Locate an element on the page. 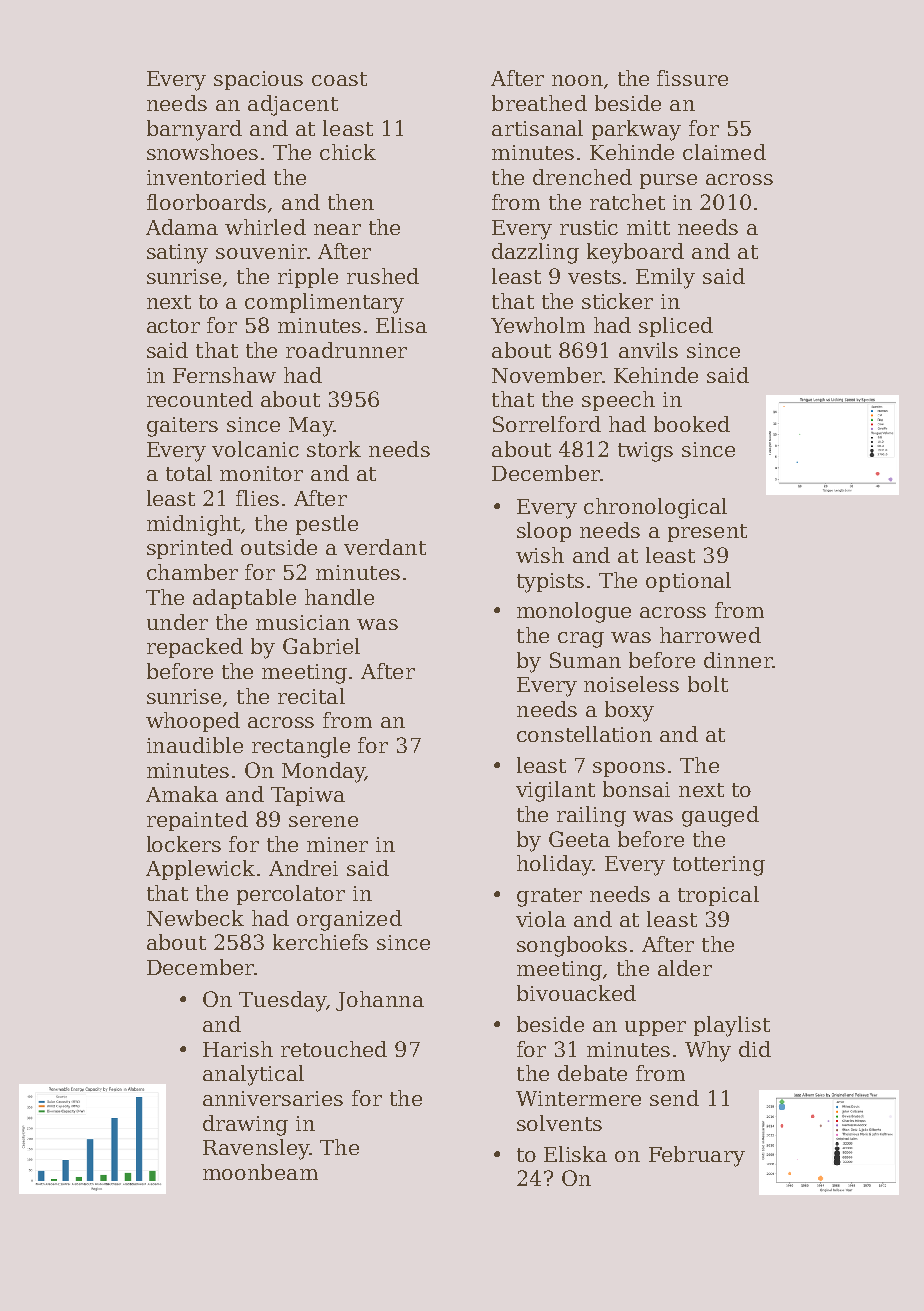 The image size is (924, 1311). moonbeam is located at coordinates (260, 1172).
